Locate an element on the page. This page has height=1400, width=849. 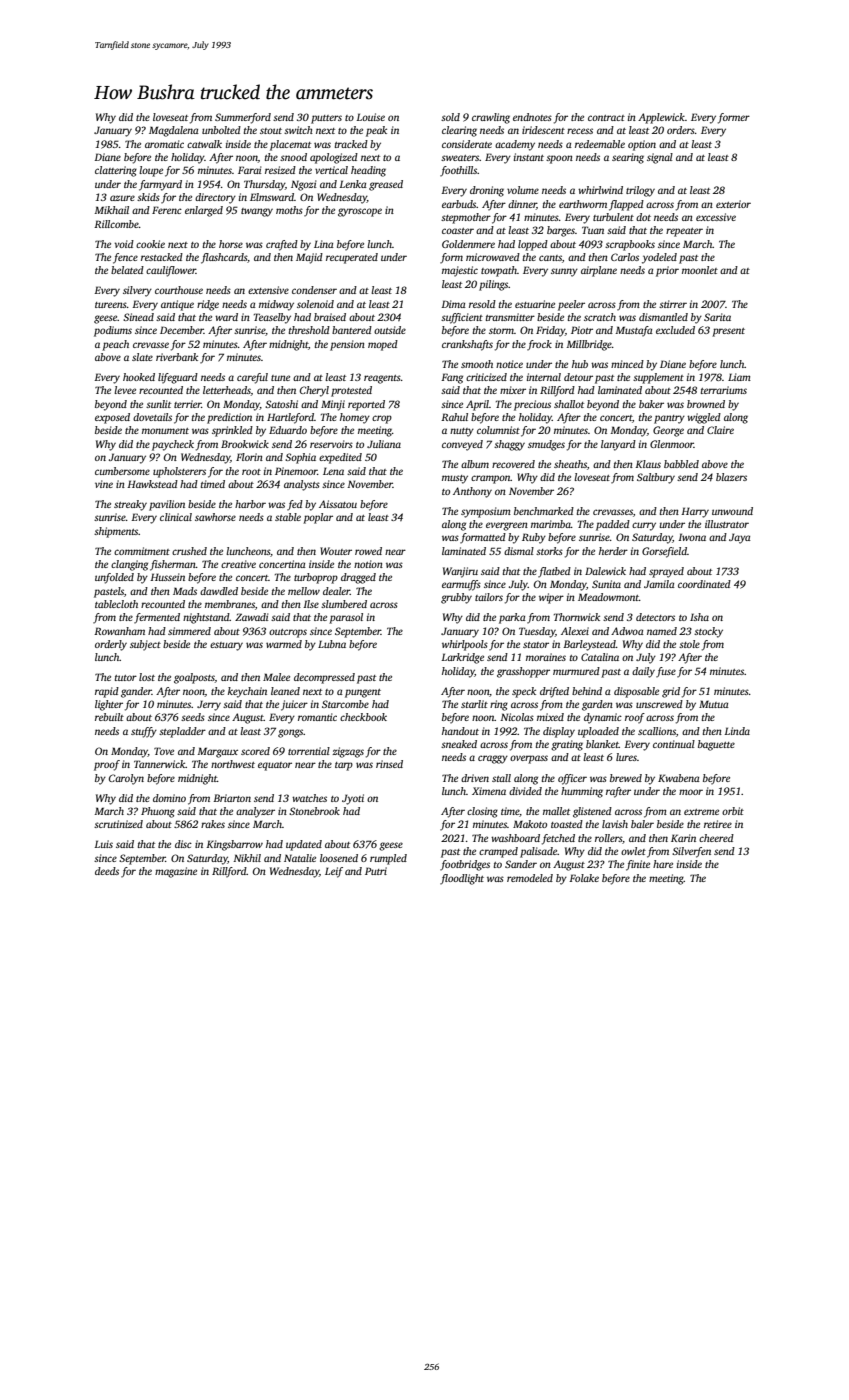
Sarita is located at coordinates (717, 317).
